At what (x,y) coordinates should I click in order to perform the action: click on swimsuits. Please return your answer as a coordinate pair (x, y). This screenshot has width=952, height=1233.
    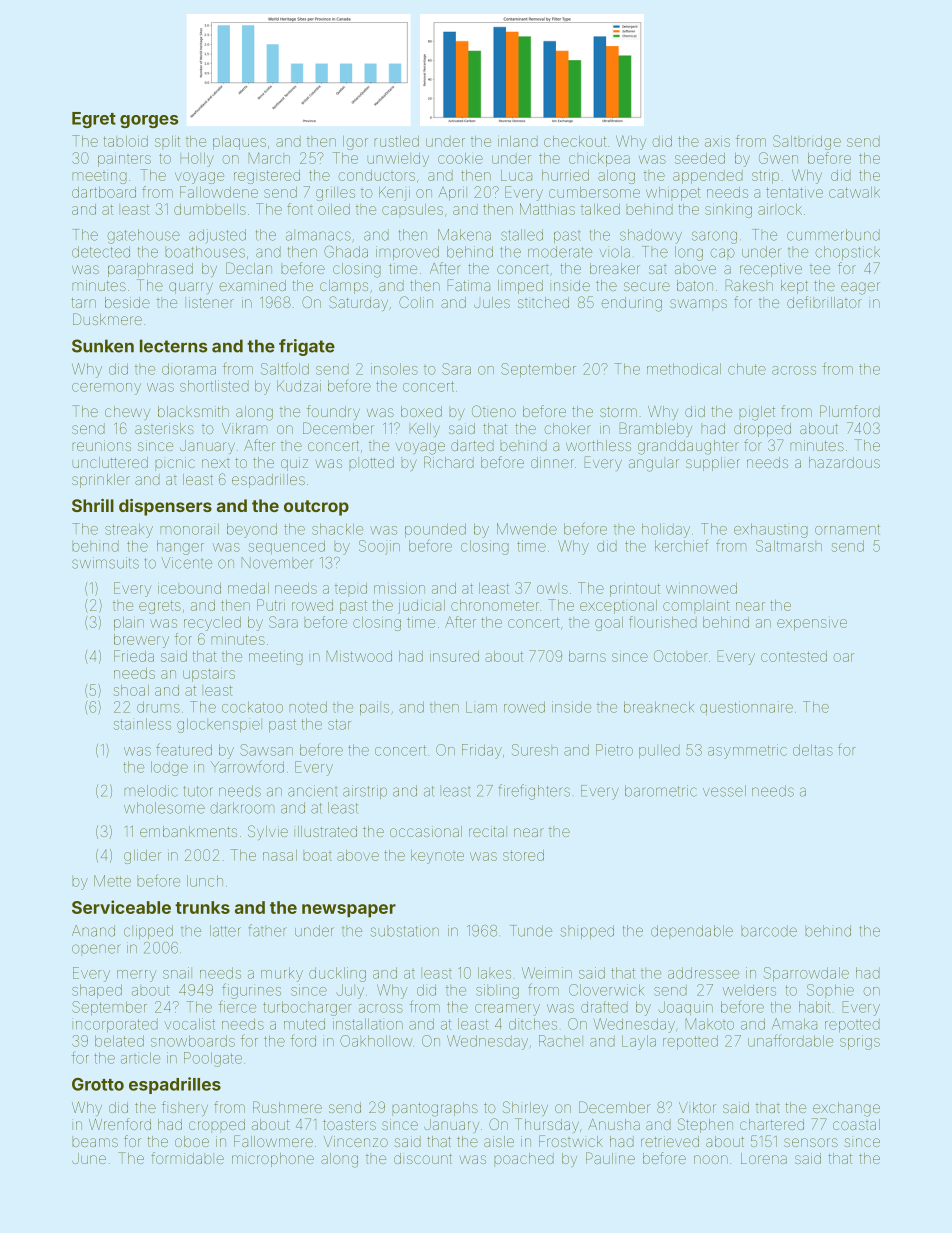
    Looking at the image, I should click on (105, 563).
